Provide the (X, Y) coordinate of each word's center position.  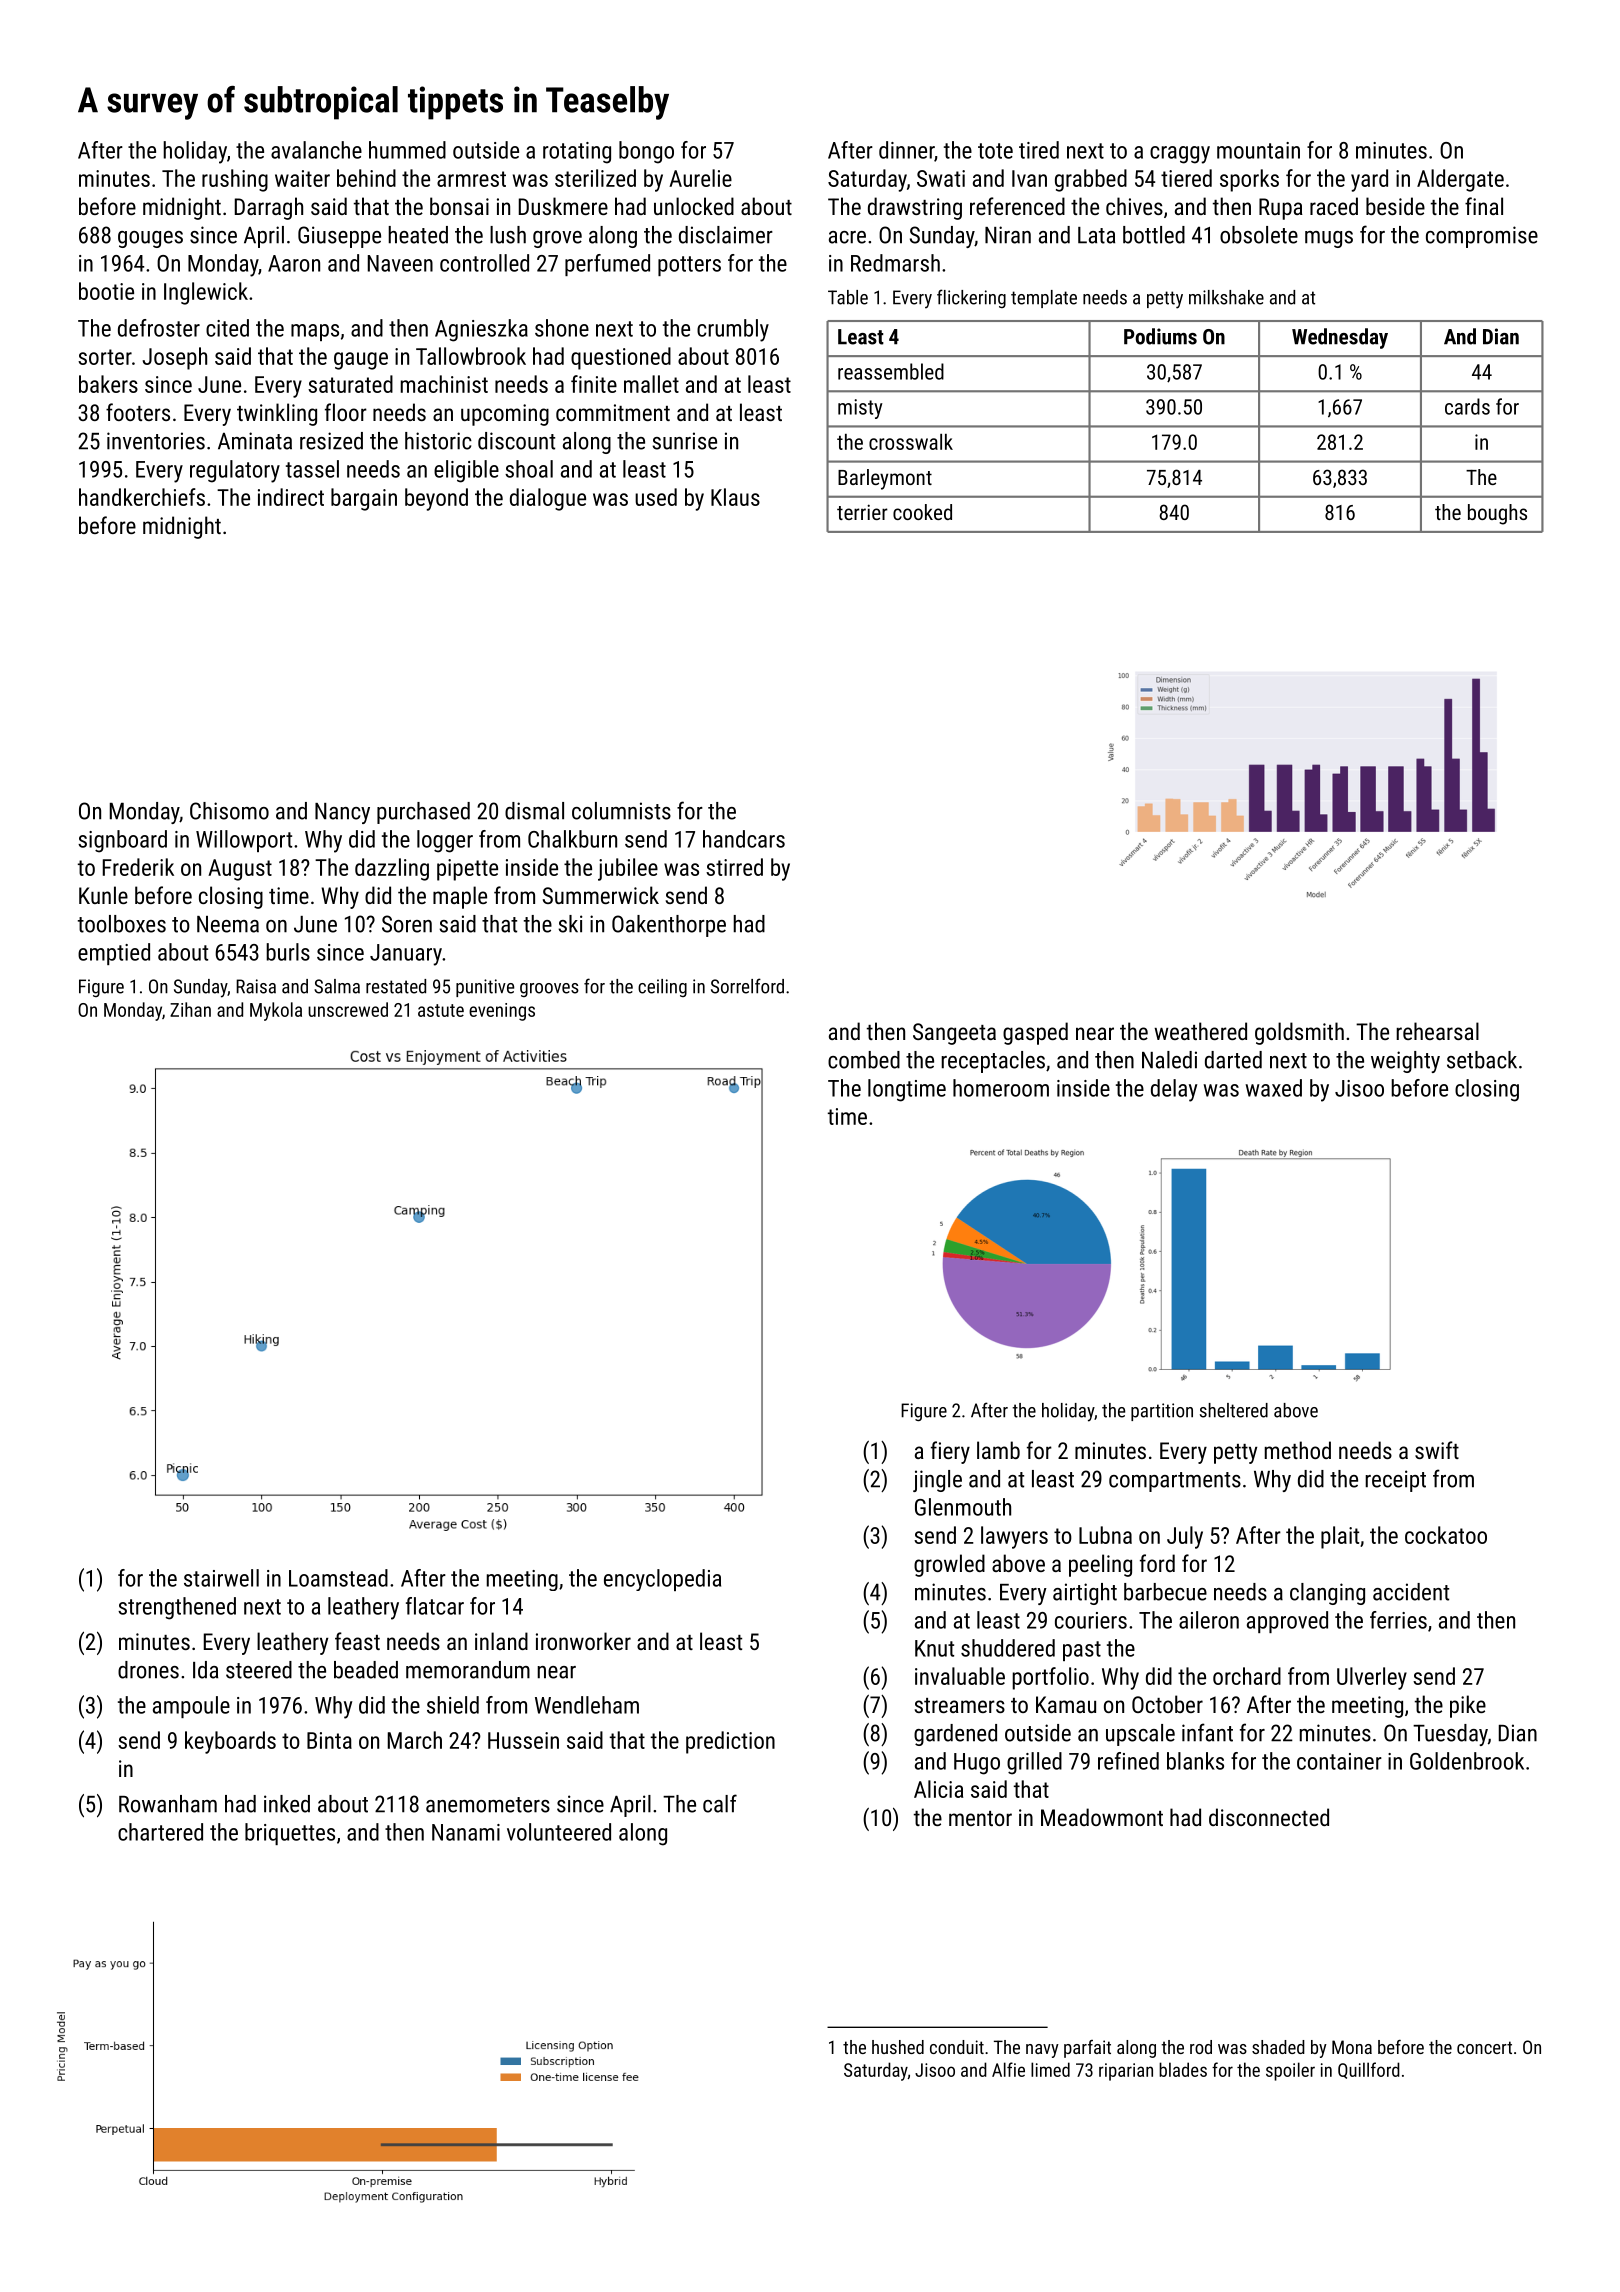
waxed (1273, 1088)
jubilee (628, 869)
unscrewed (348, 1009)
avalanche (316, 150)
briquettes (290, 1834)
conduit (957, 2047)
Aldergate (1460, 180)
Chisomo (229, 811)
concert (1484, 2047)
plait (1340, 1537)
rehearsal (1437, 1031)
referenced (1017, 206)
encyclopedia (662, 1580)
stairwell (221, 1578)
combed (864, 1060)
